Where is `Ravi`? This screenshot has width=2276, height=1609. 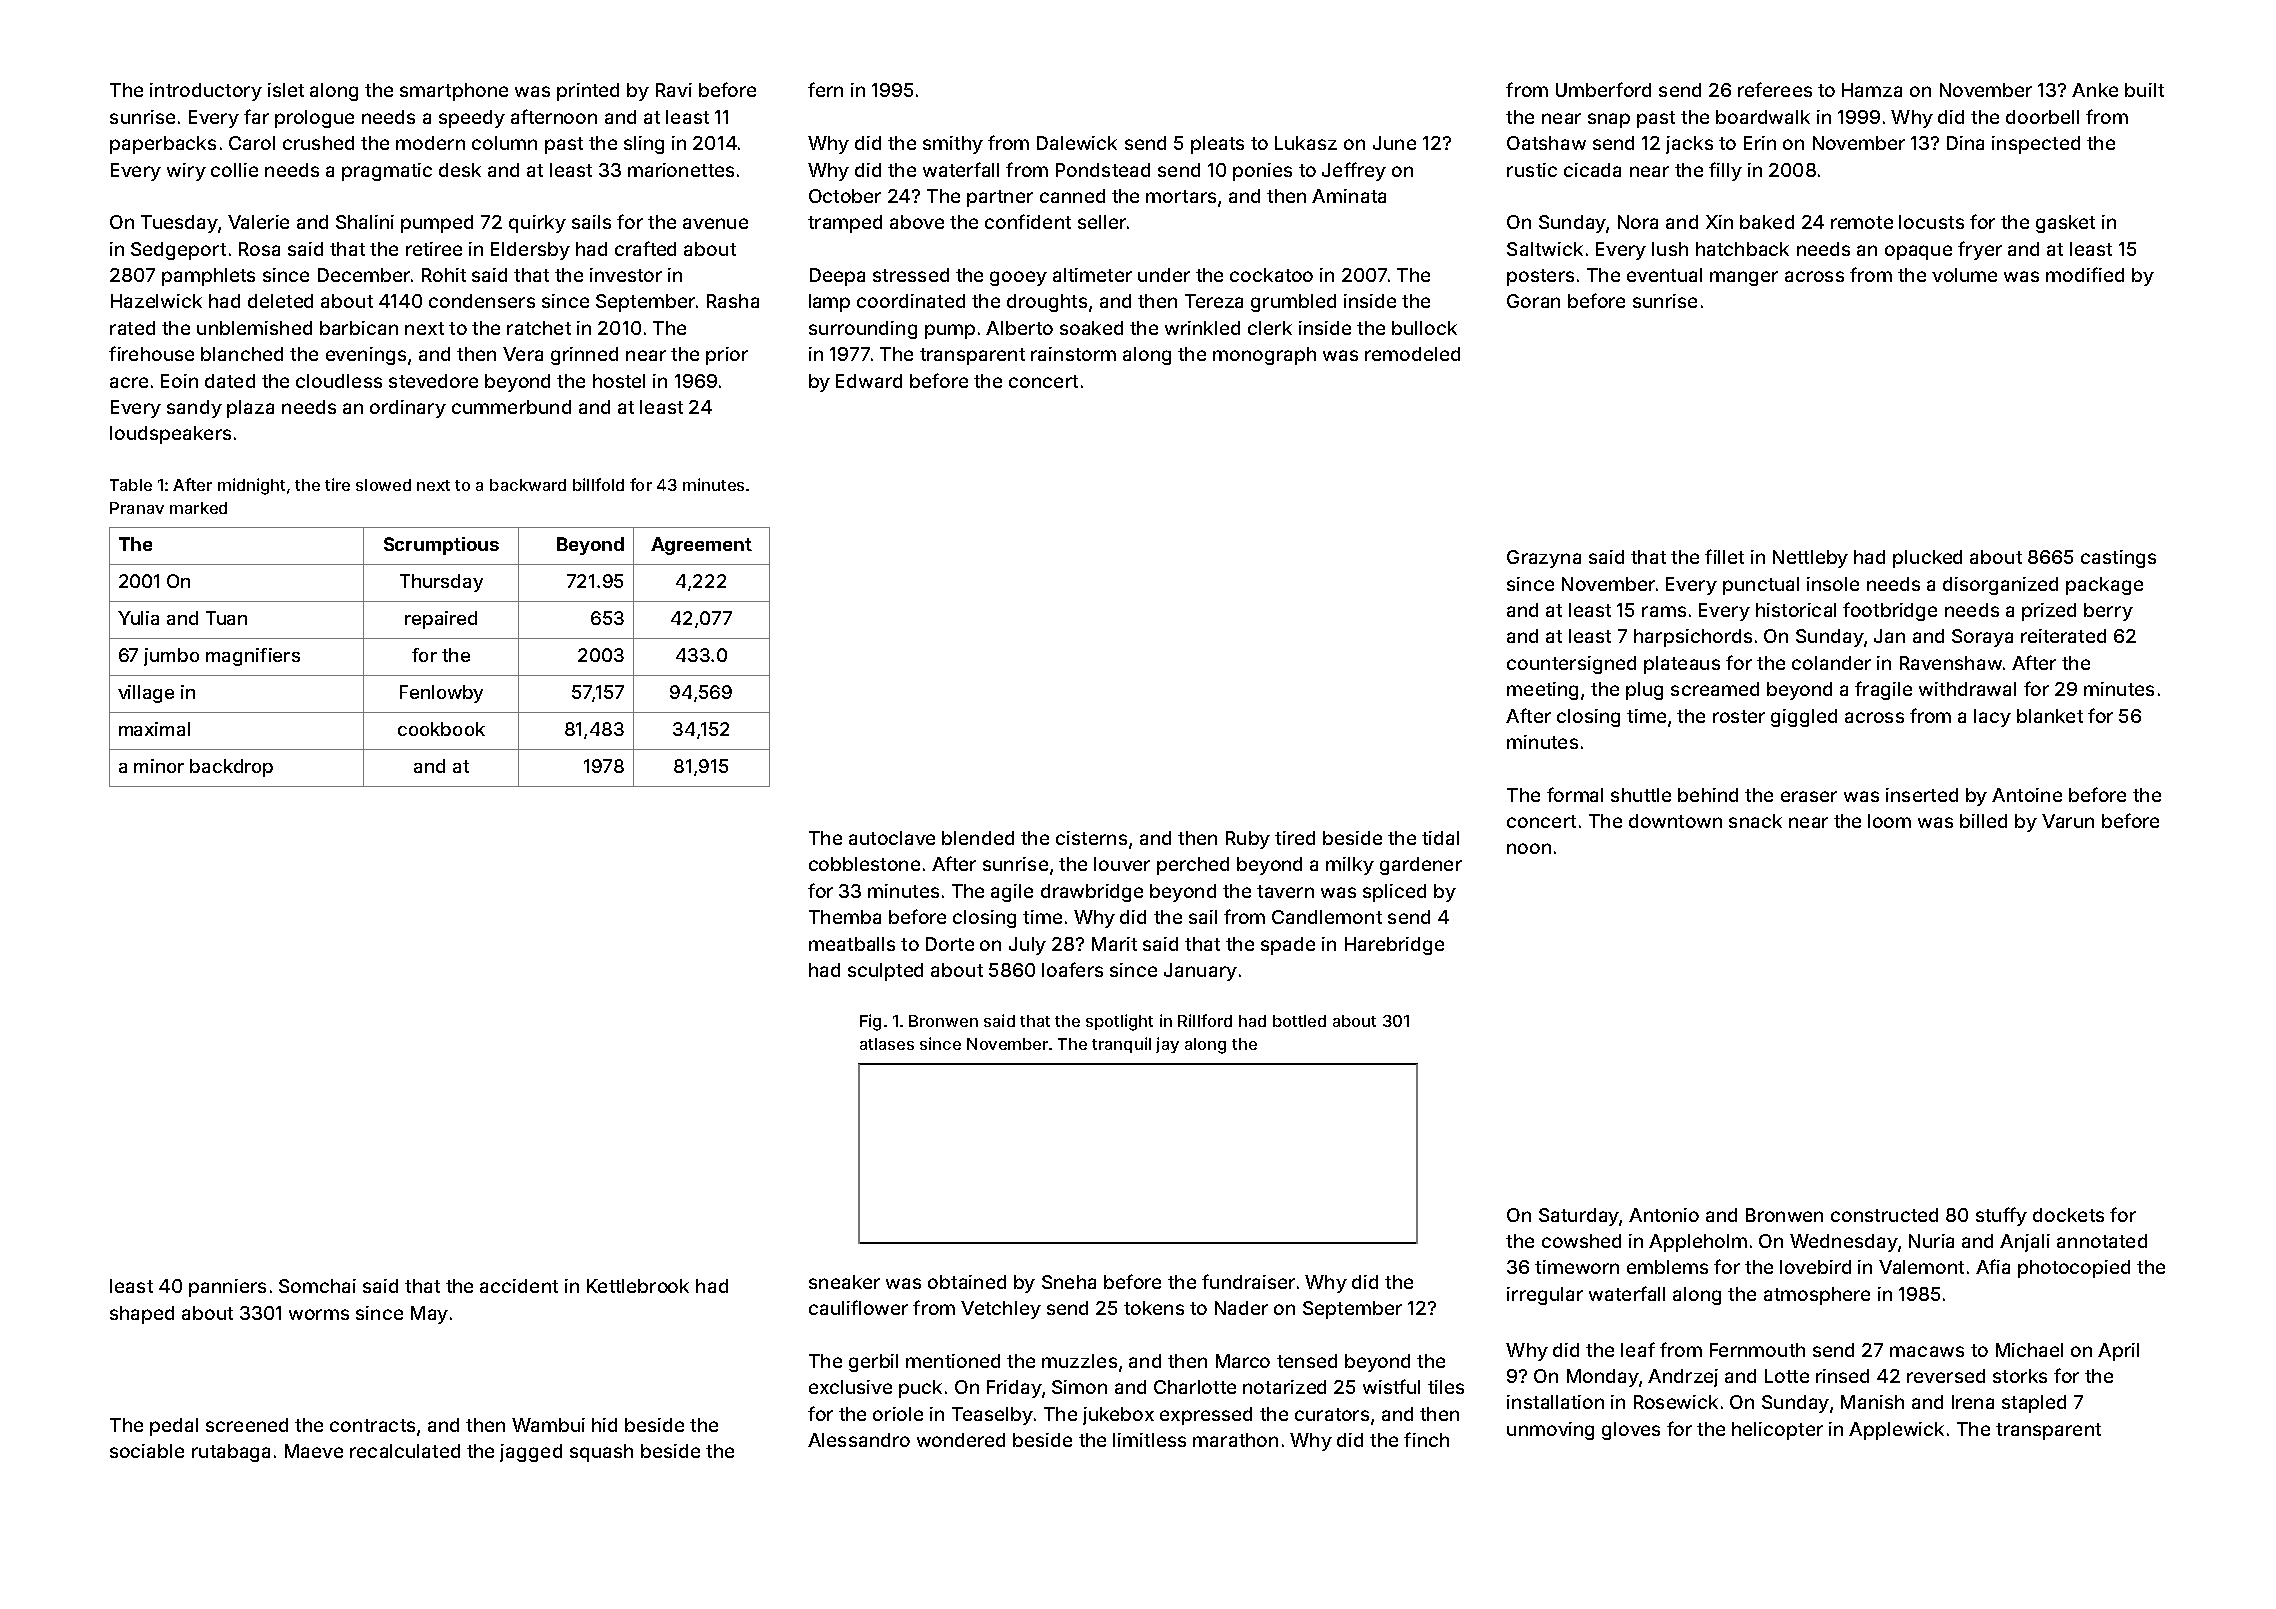
Ravi is located at coordinates (674, 90).
